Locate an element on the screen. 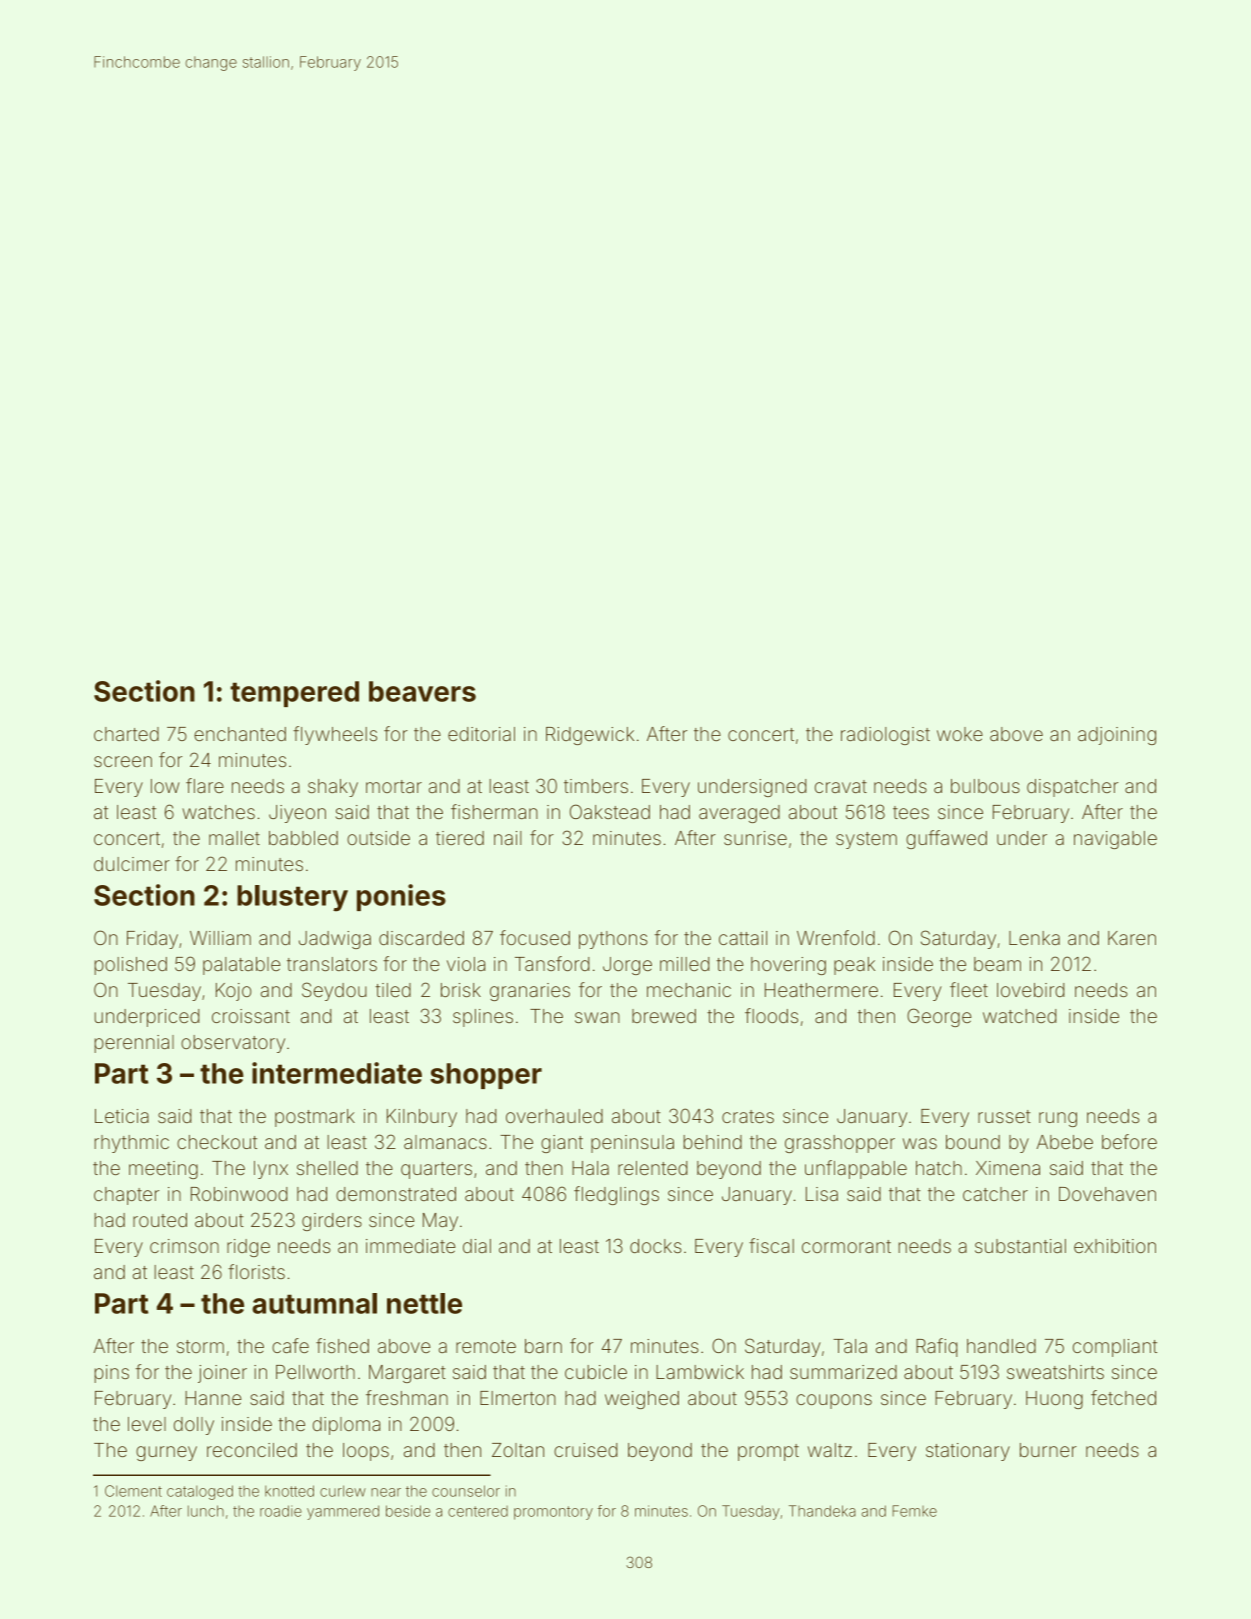 The width and height of the screenshot is (1251, 1619). system is located at coordinates (866, 840).
